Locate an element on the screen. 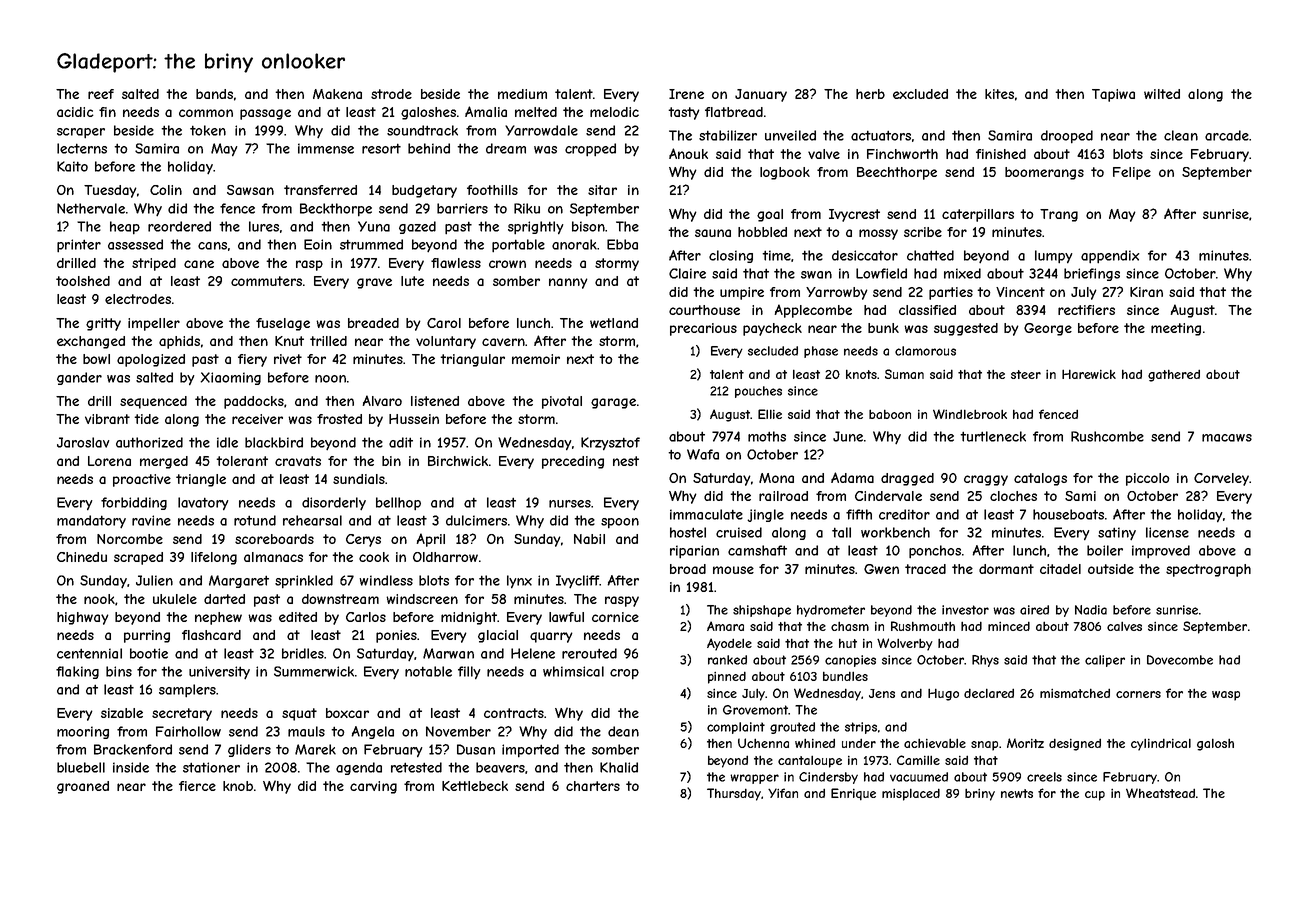  reef is located at coordinates (101, 94).
